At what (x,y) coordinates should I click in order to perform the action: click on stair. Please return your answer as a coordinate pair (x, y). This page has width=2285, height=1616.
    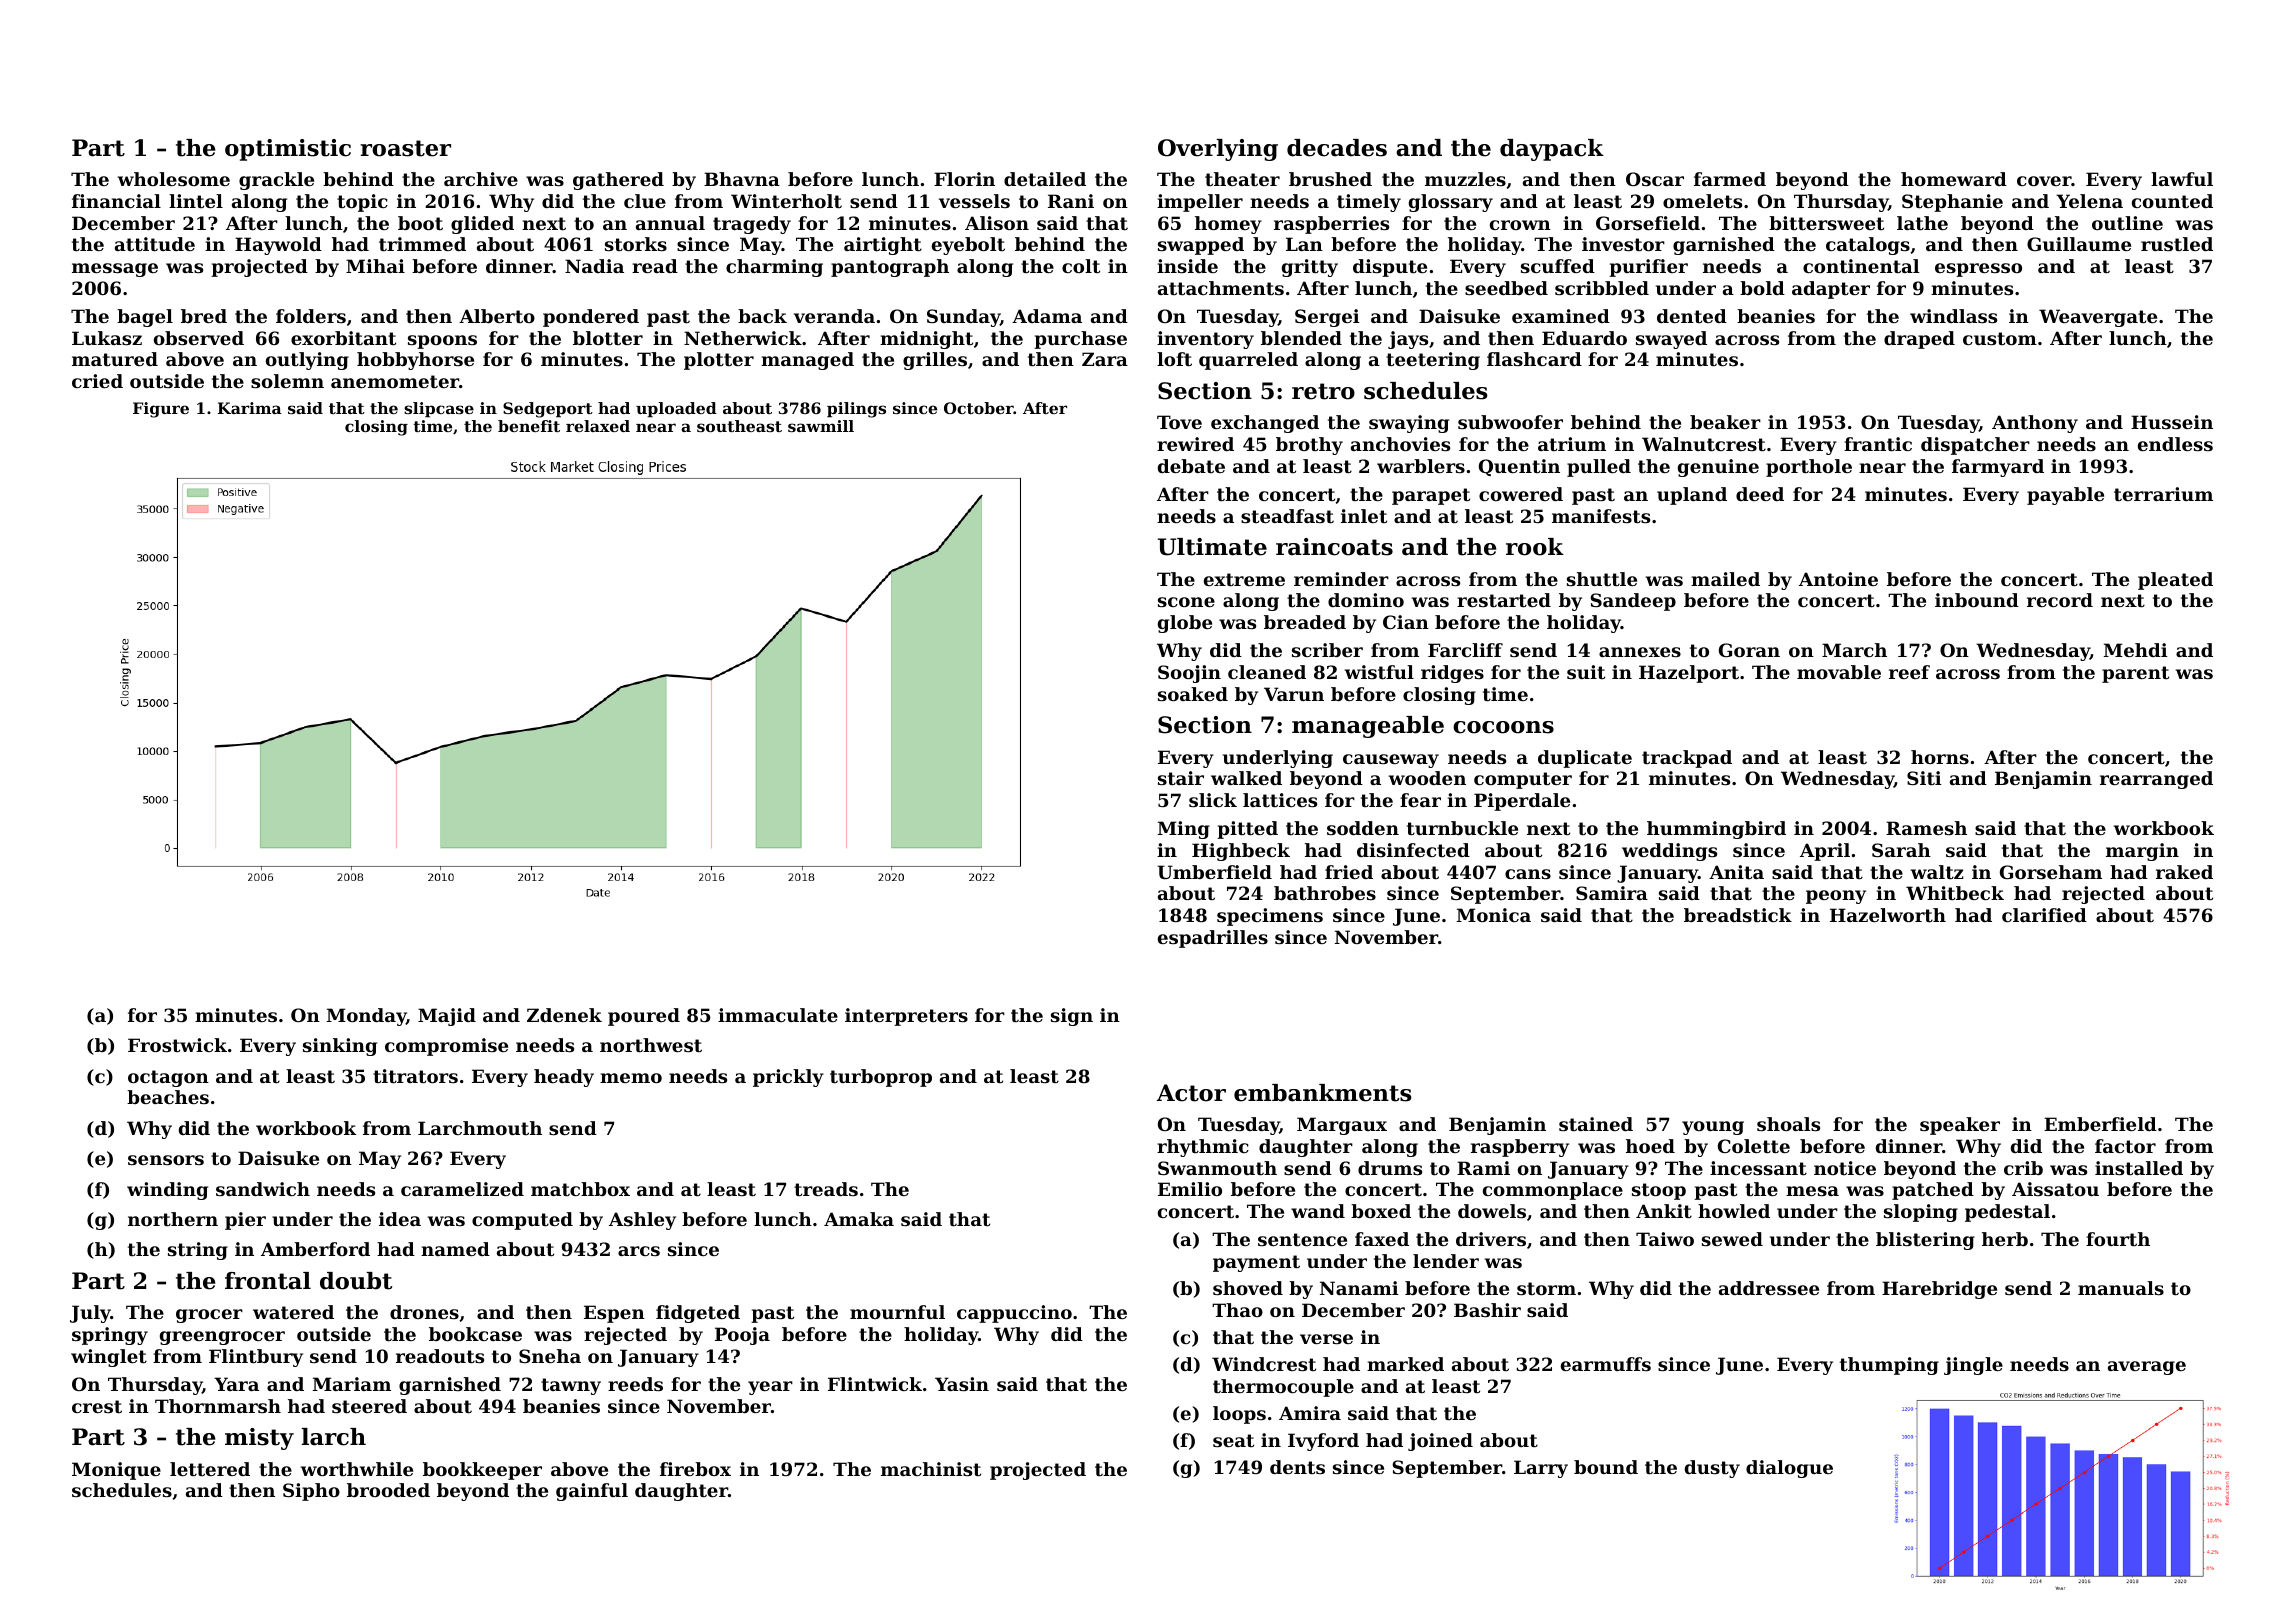
    Looking at the image, I should click on (1181, 778).
